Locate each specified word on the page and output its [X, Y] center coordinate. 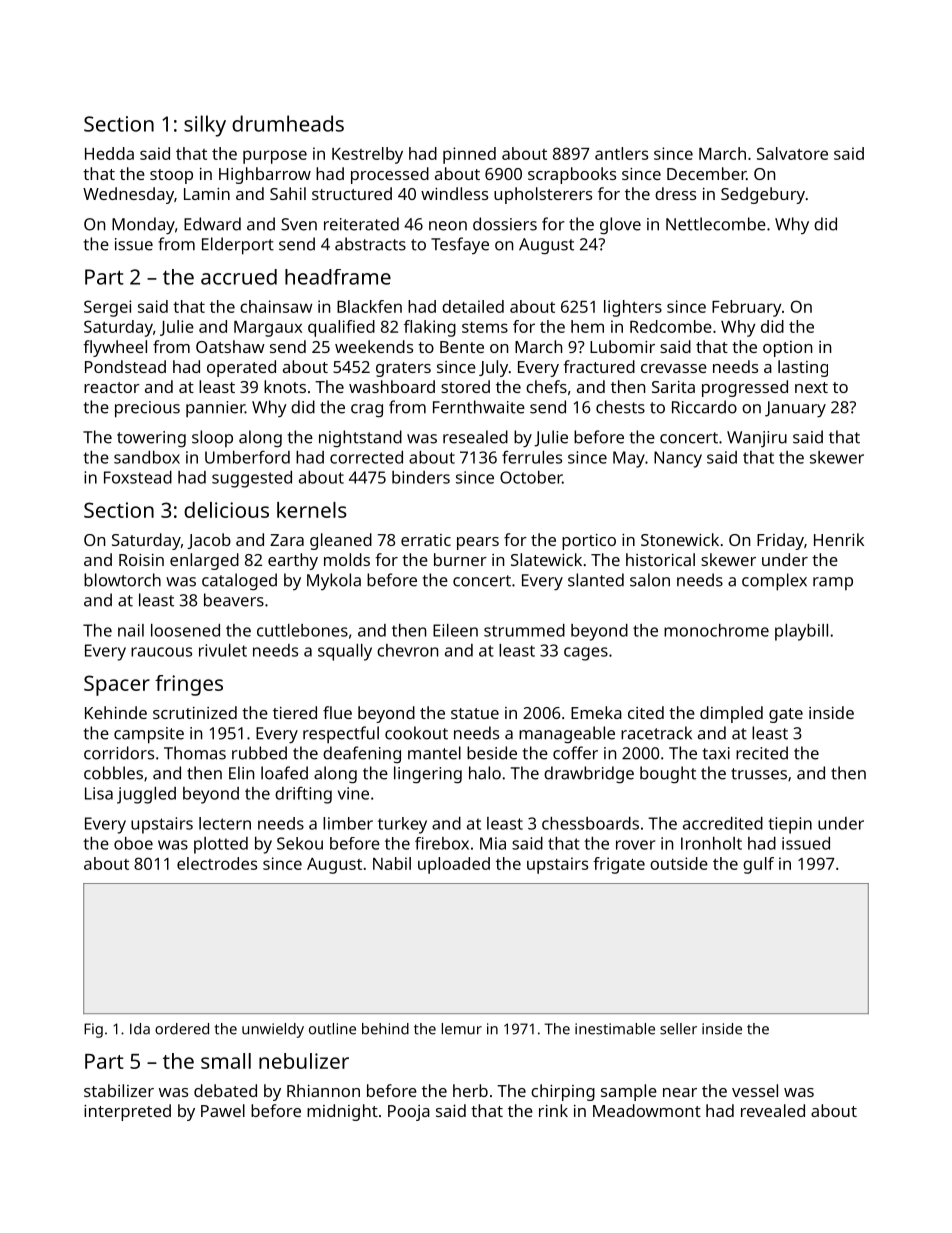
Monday [143, 225]
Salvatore [792, 153]
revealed [773, 1110]
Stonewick [680, 539]
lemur [462, 1029]
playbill [801, 632]
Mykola [334, 581]
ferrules [532, 457]
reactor [112, 387]
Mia [493, 843]
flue [337, 712]
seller [678, 1029]
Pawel [223, 1110]
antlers [621, 153]
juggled [146, 795]
